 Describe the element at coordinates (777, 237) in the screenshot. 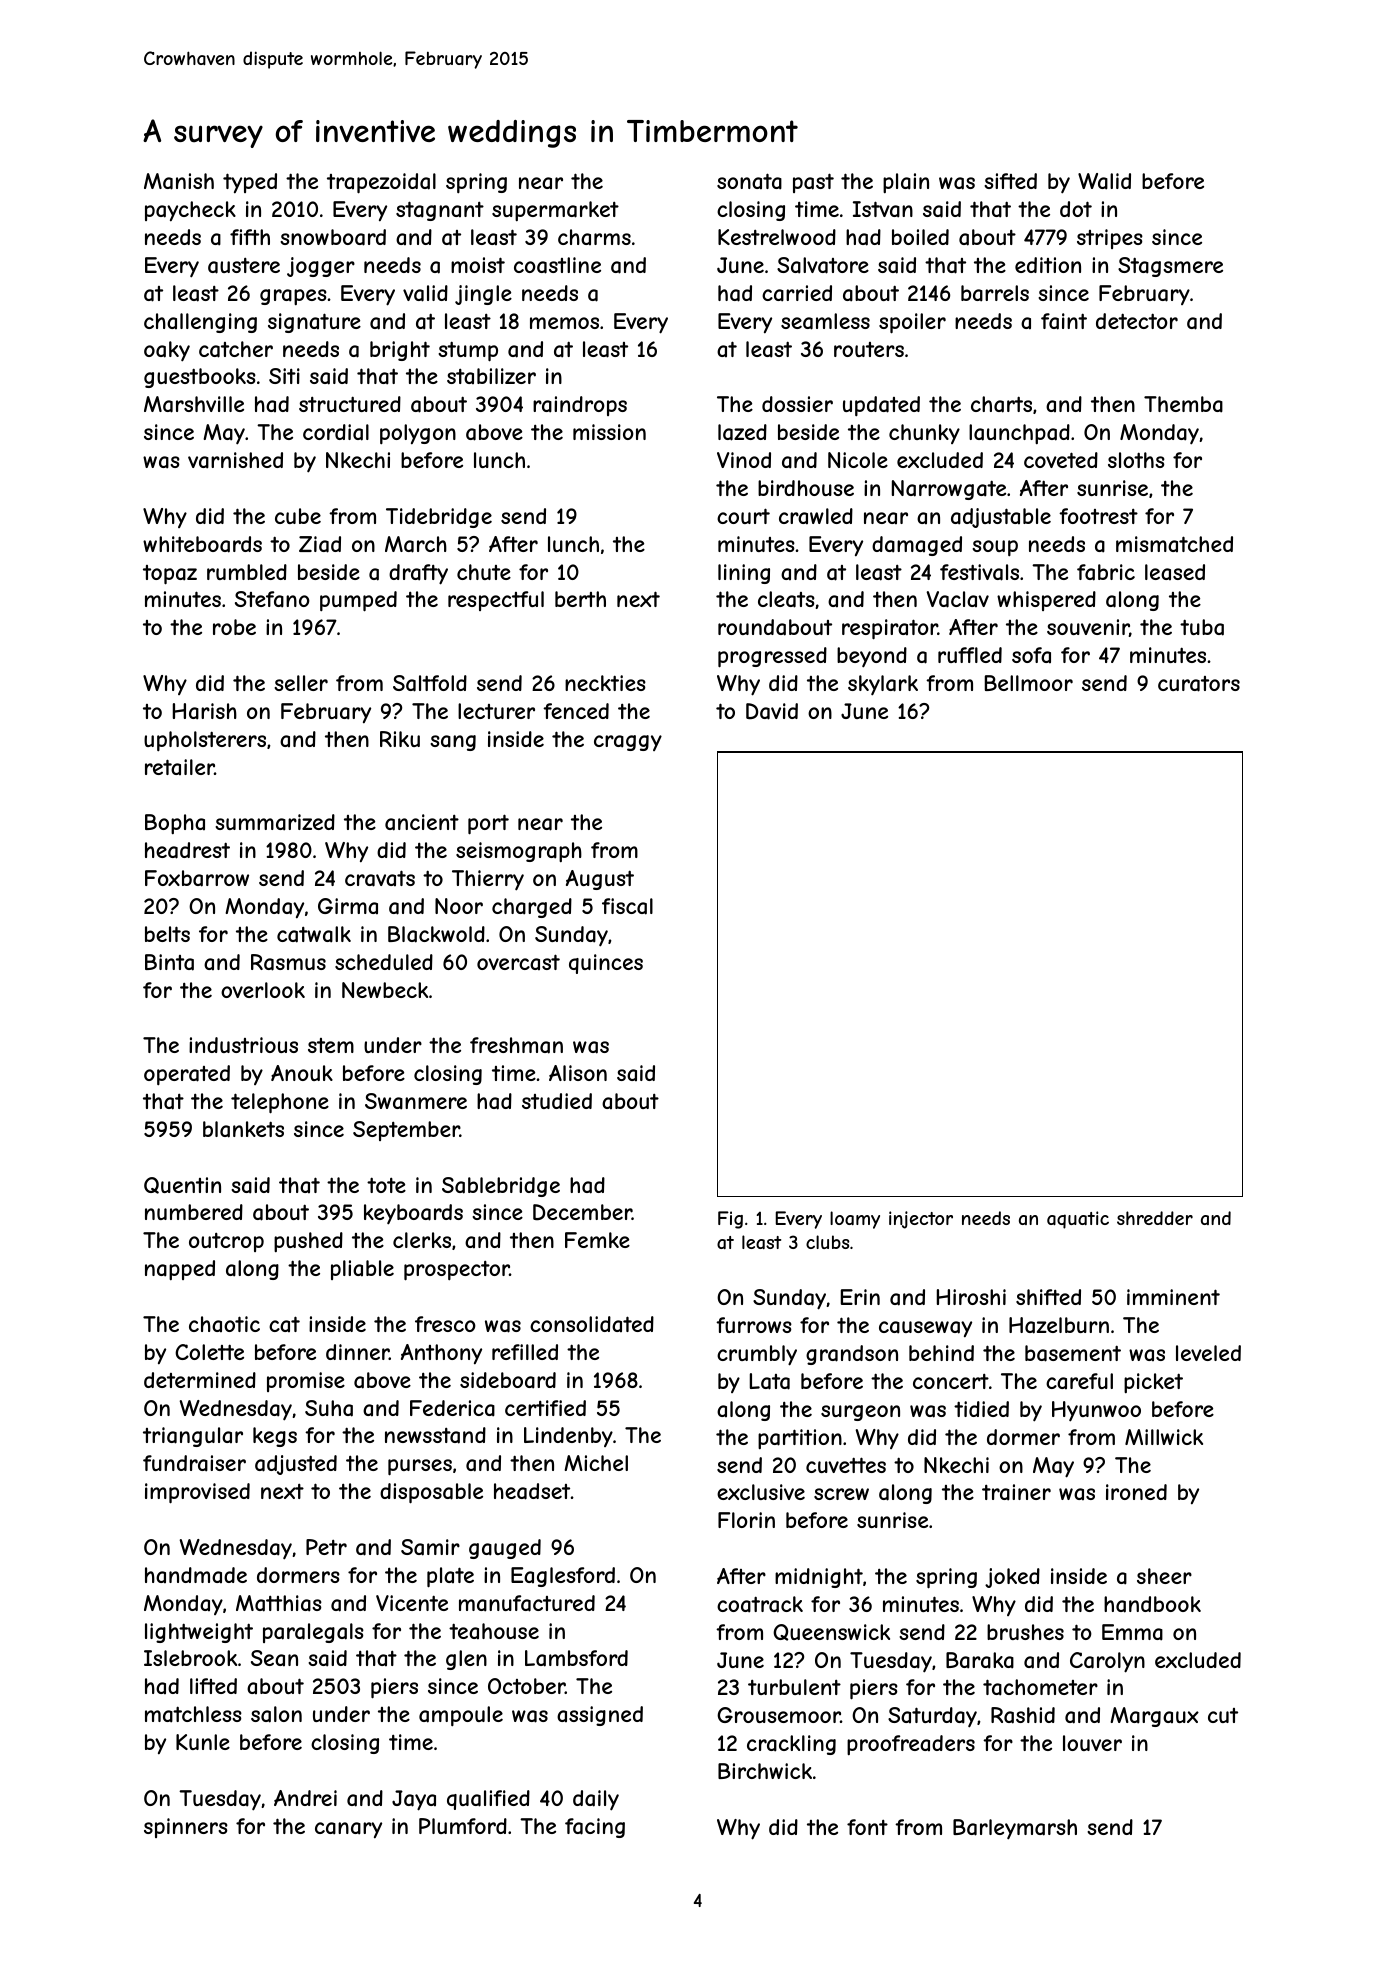

I see `Kestrelwood` at that location.
